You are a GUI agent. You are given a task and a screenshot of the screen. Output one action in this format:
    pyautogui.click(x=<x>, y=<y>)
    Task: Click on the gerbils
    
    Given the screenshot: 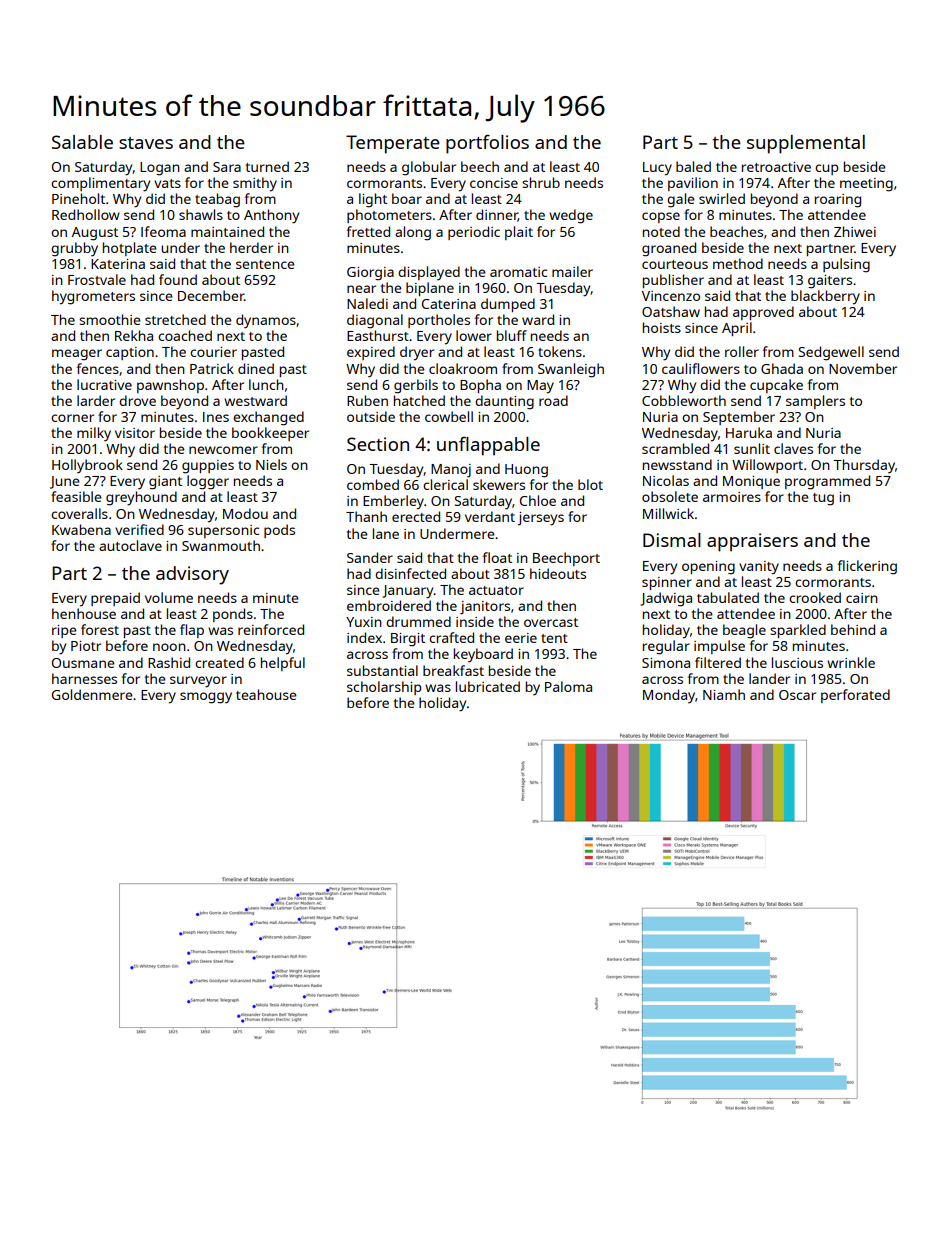 What is the action you would take?
    pyautogui.click(x=416, y=386)
